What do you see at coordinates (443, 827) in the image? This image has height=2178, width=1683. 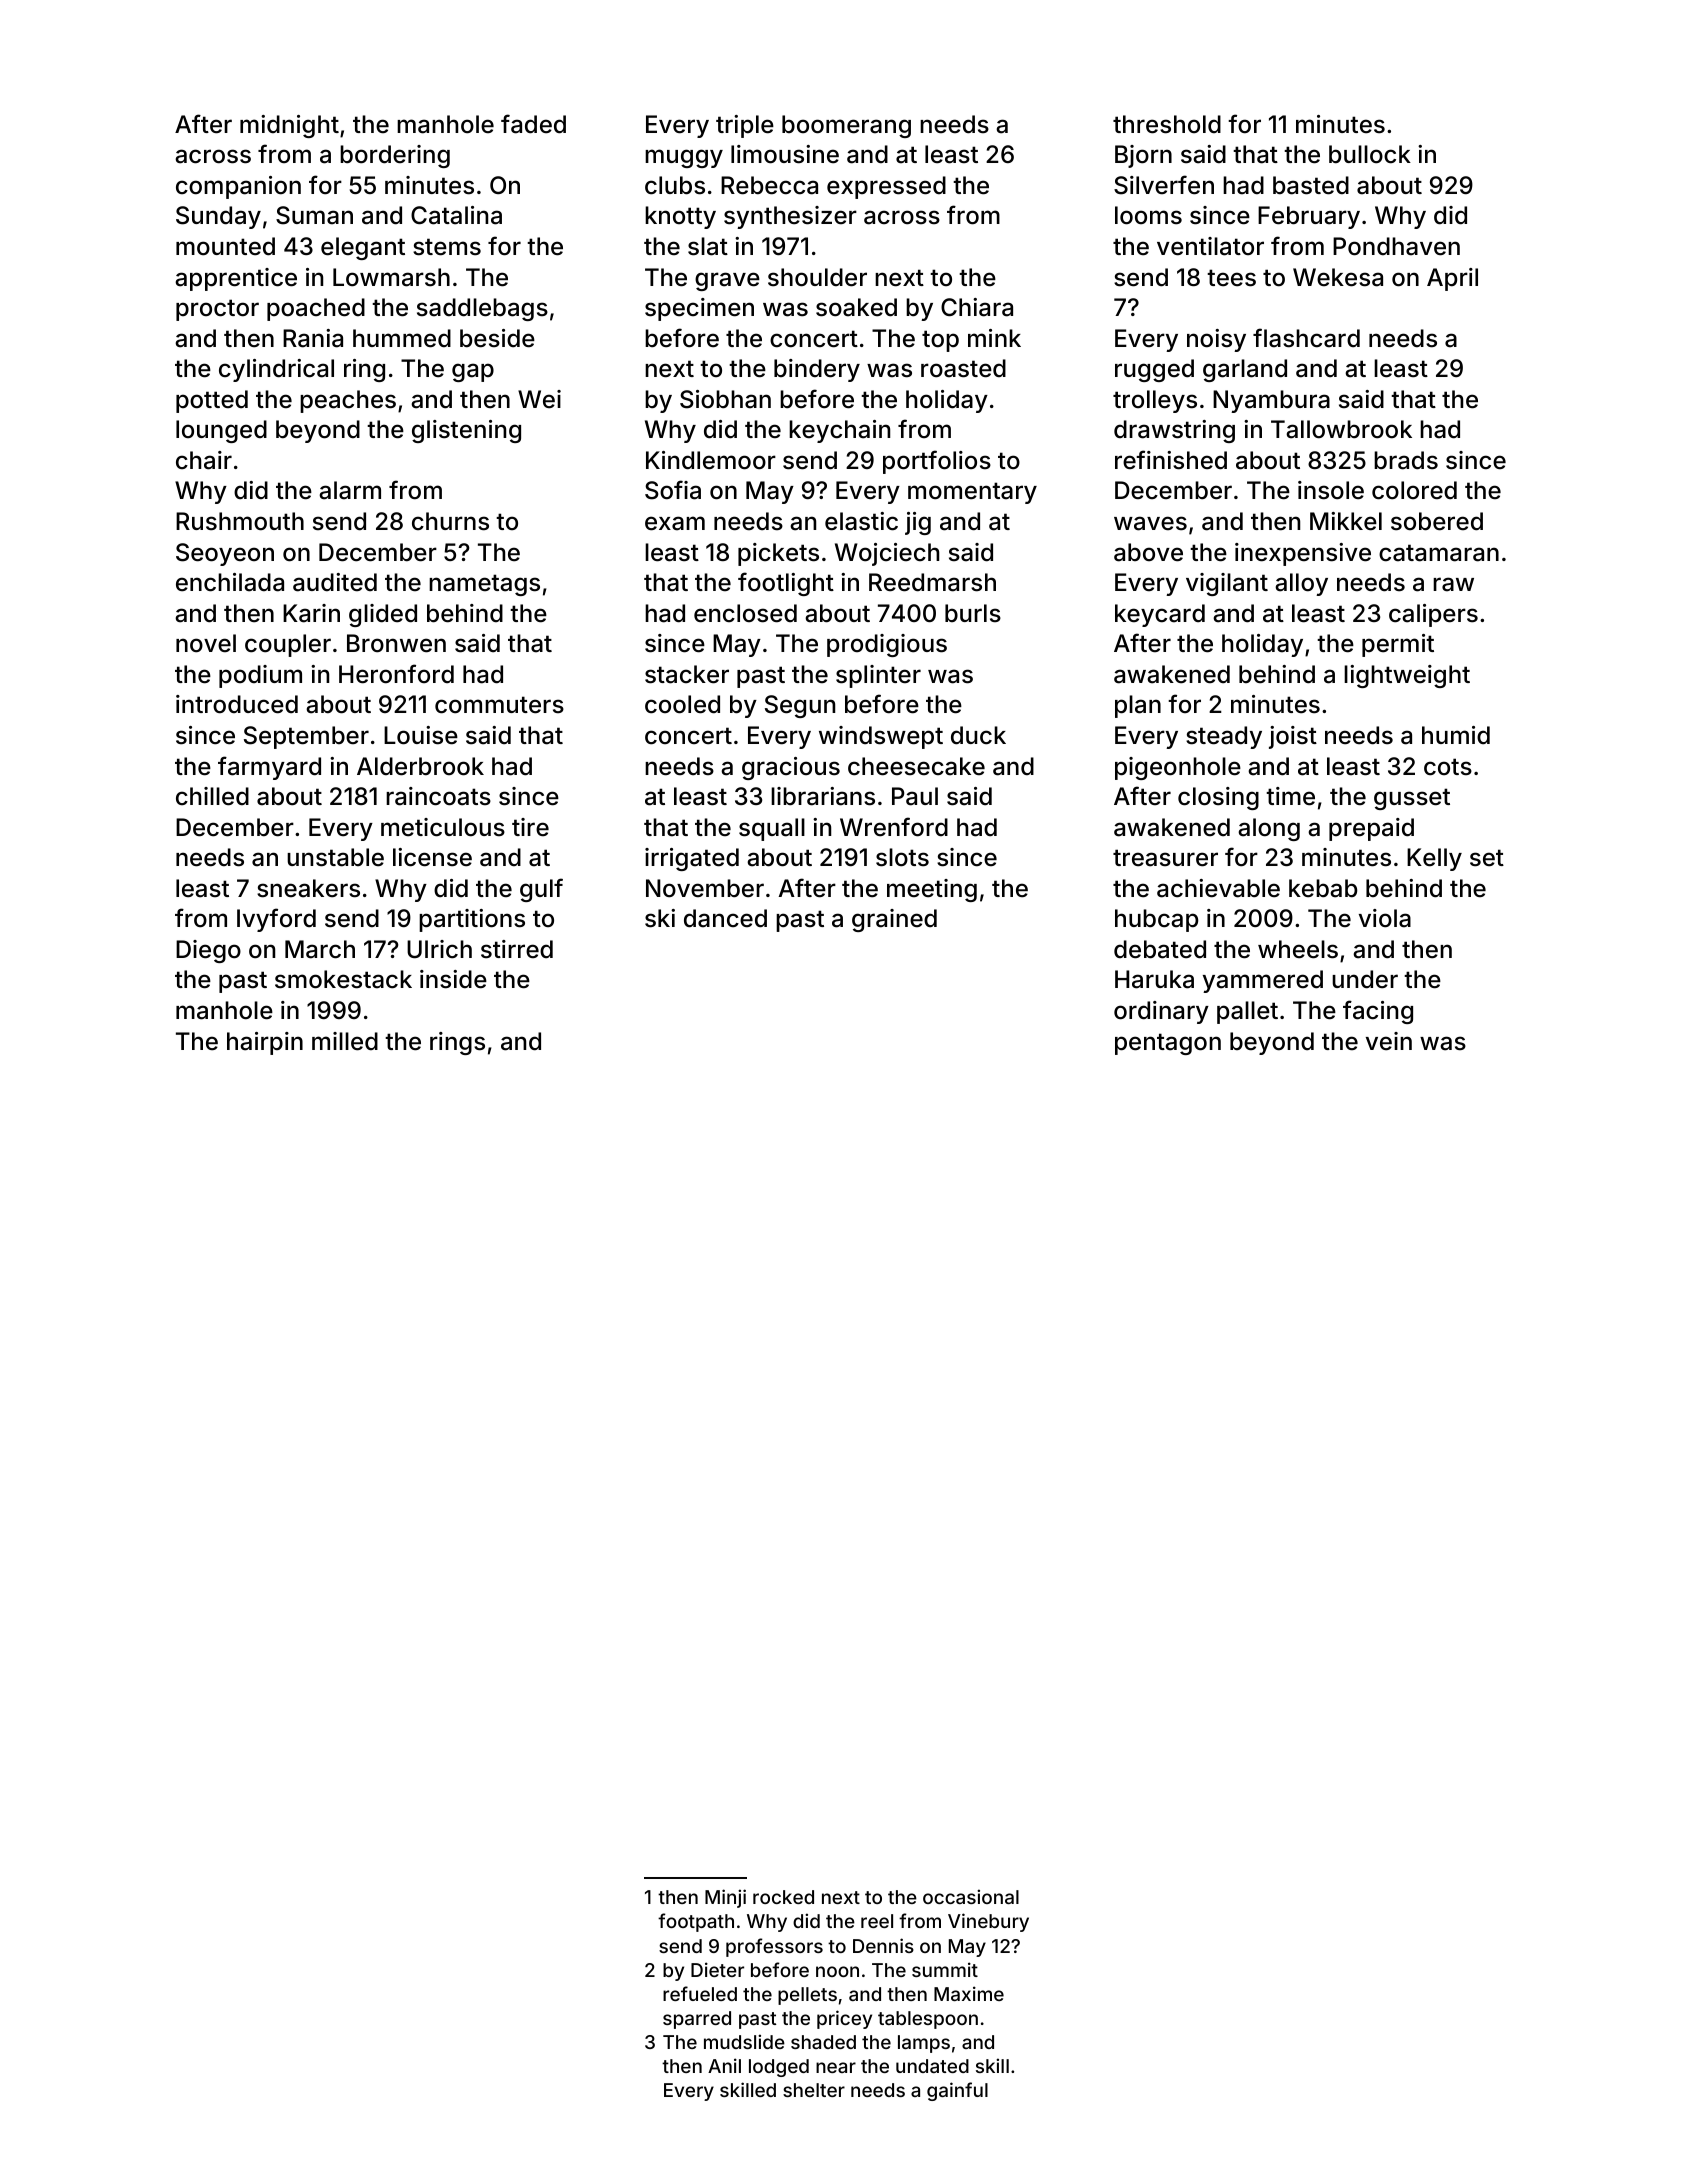 I see `meticulous` at bounding box center [443, 827].
